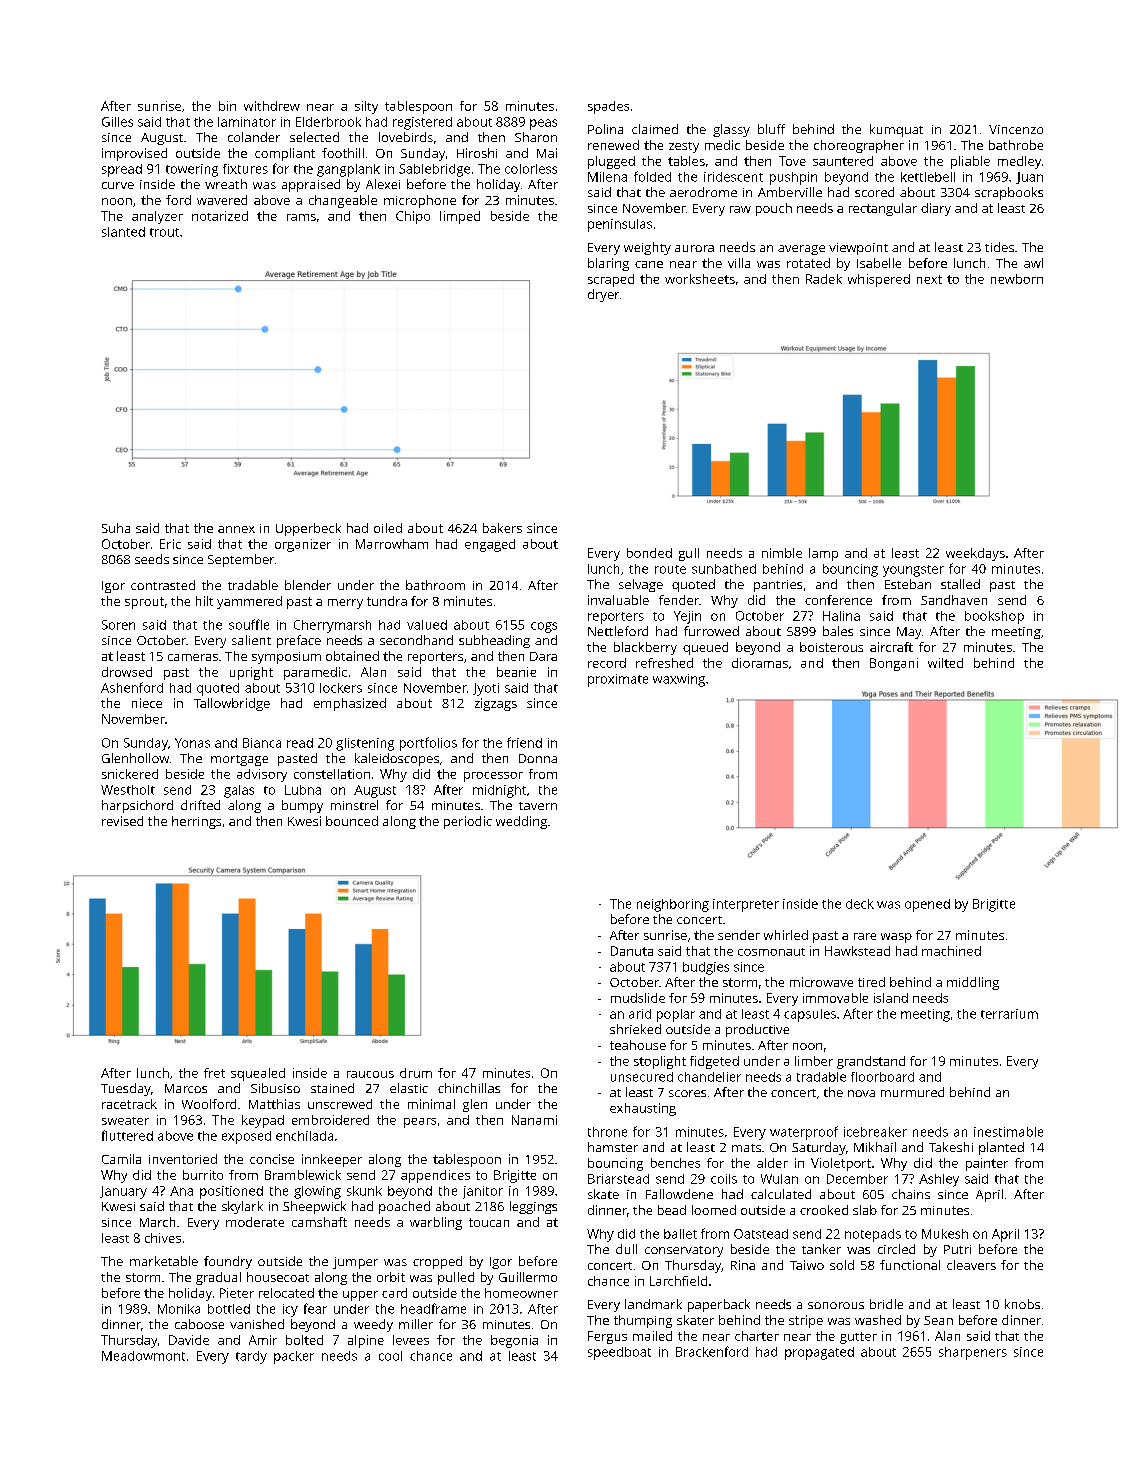 The image size is (1145, 1482). What do you see at coordinates (263, 1340) in the image?
I see `Amir` at bounding box center [263, 1340].
